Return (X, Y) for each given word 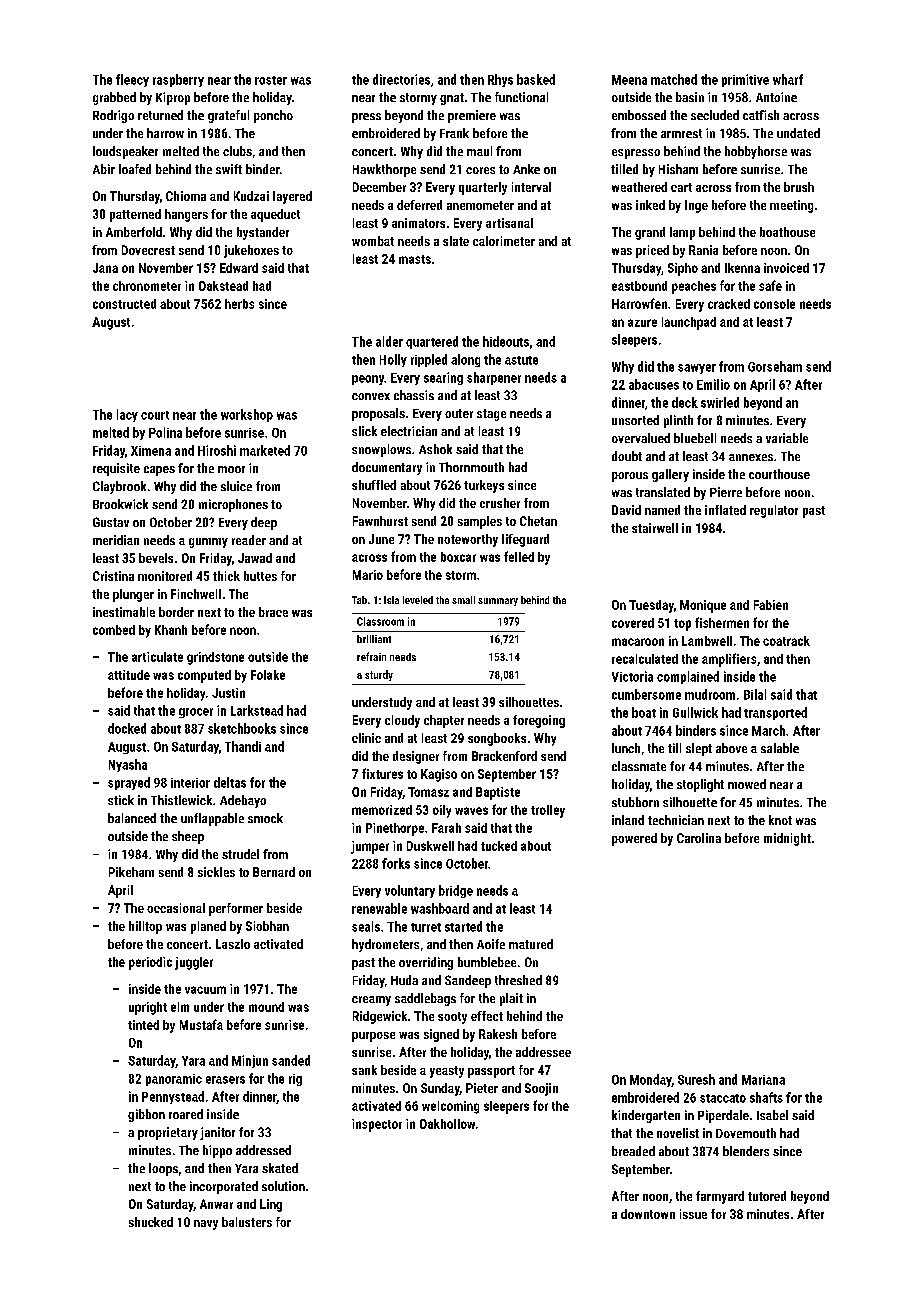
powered (634, 839)
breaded (633, 1151)
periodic (150, 963)
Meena (629, 80)
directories (401, 79)
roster (271, 80)
